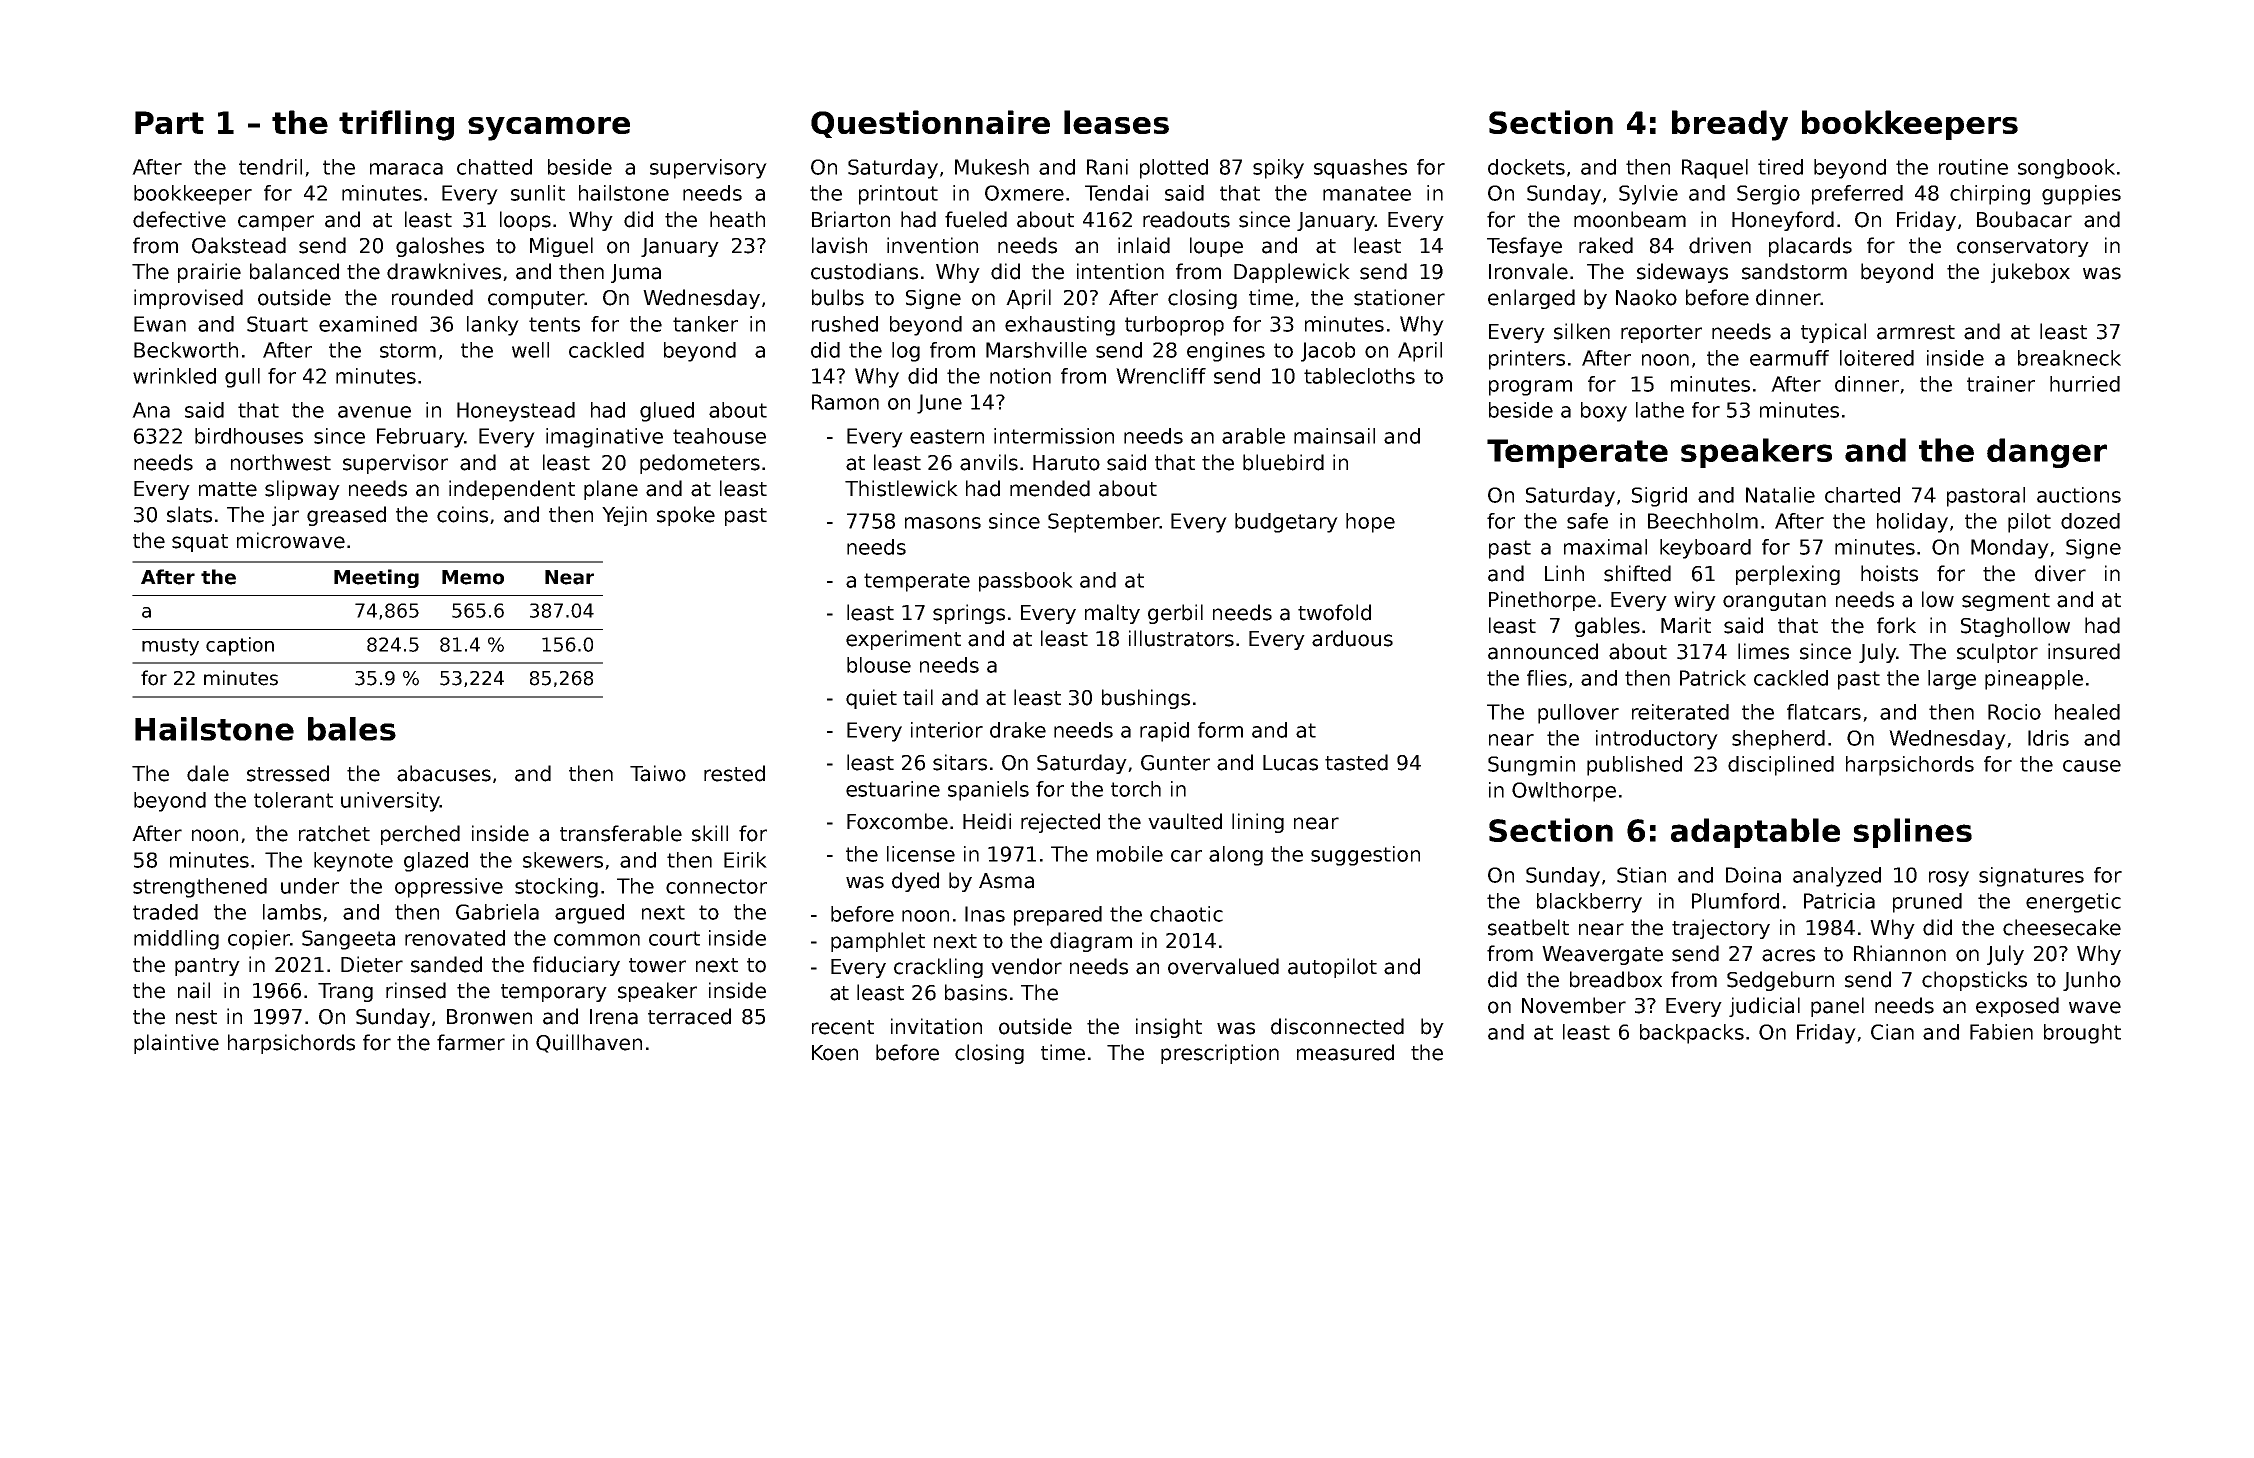  Describe the element at coordinates (1146, 699) in the screenshot. I see `bushings` at that location.
